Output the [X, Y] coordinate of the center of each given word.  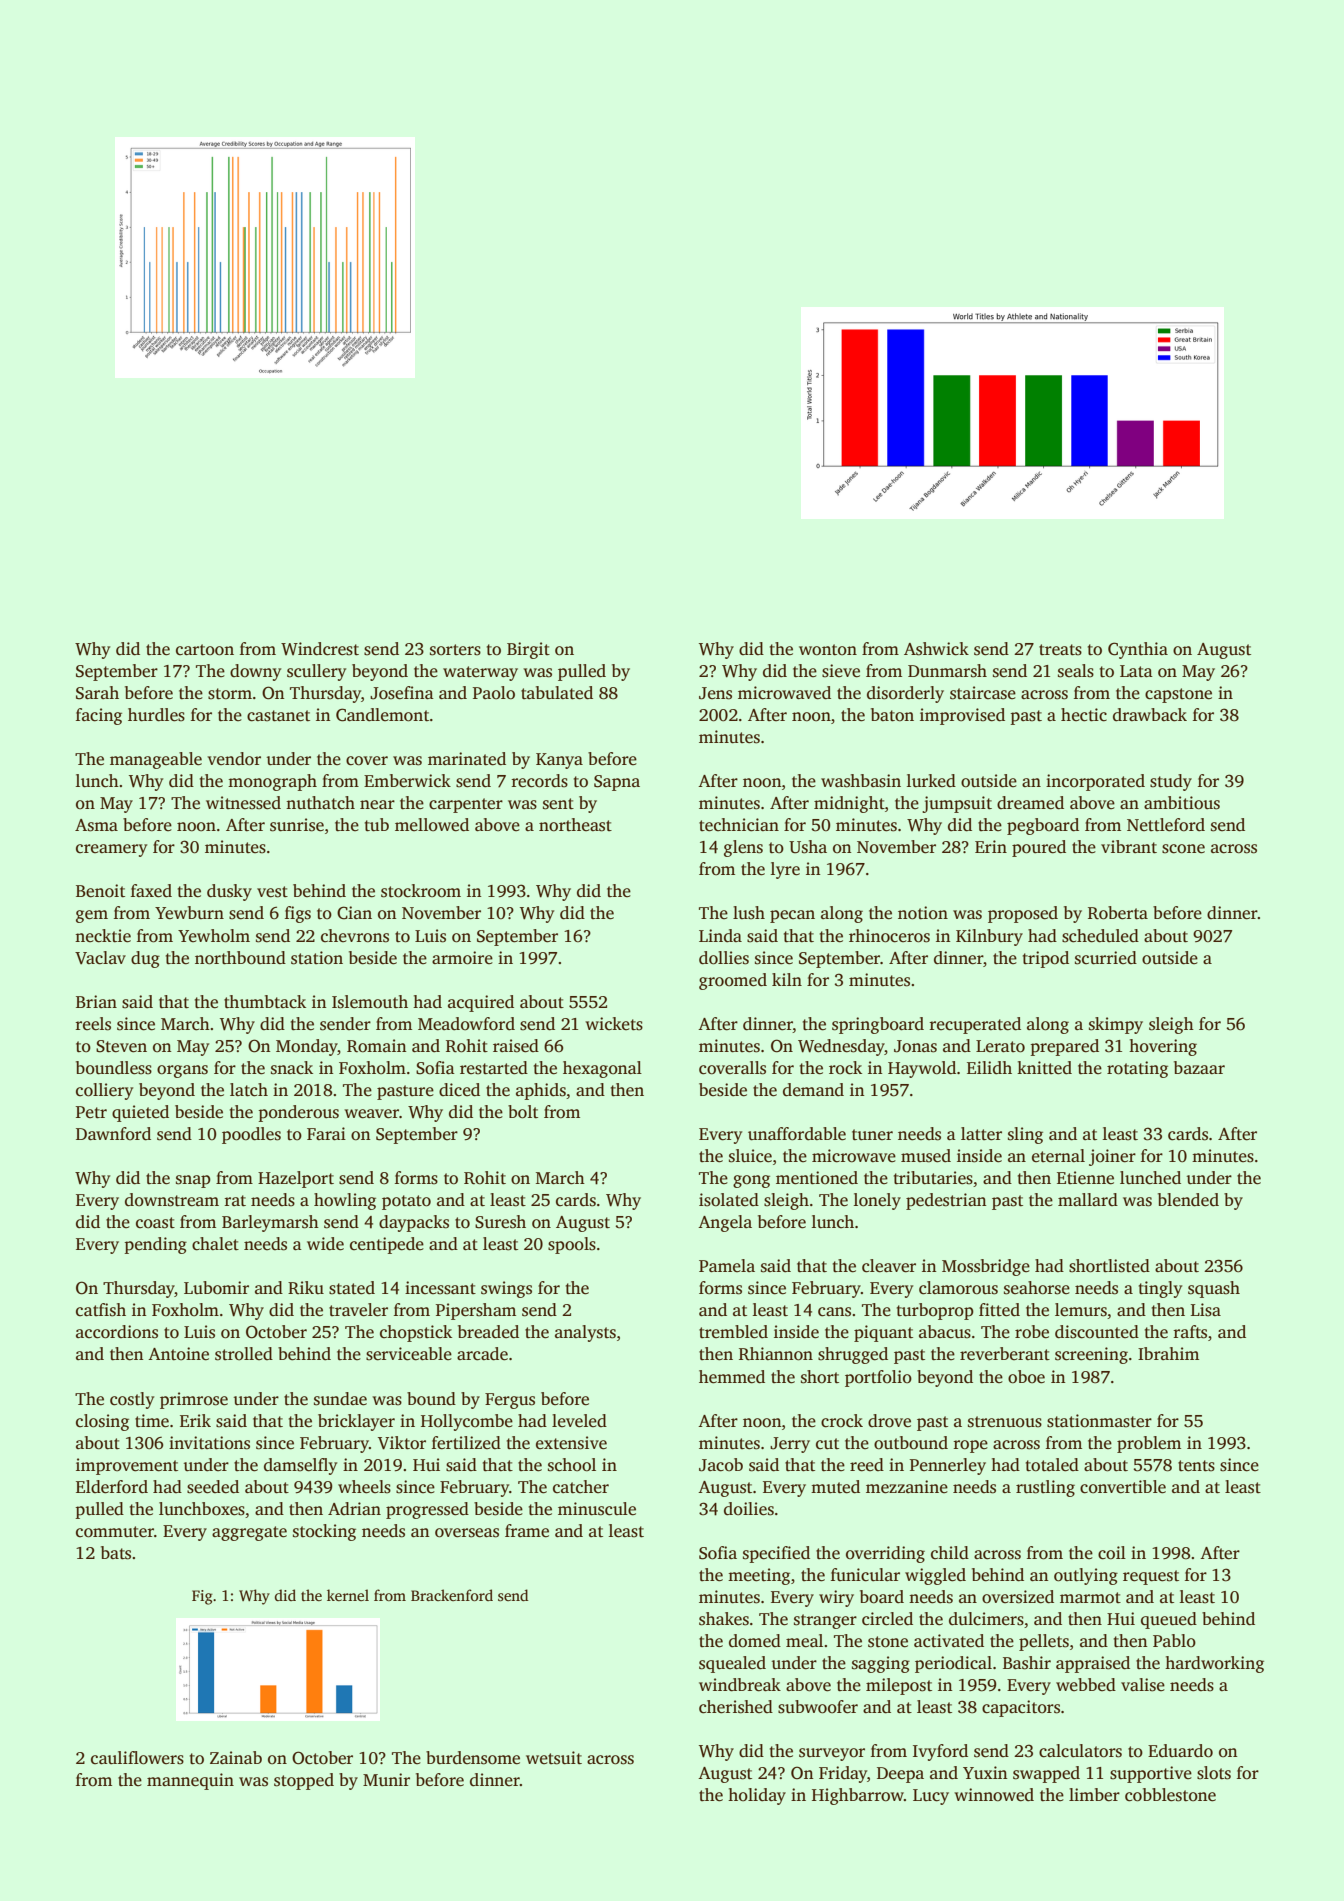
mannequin [190, 1781]
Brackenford [452, 1595]
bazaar [1199, 1067]
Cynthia [1138, 650]
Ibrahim [1168, 1353]
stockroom [421, 891]
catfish [101, 1310]
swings [506, 1289]
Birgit [528, 650]
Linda [720, 935]
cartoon [205, 650]
